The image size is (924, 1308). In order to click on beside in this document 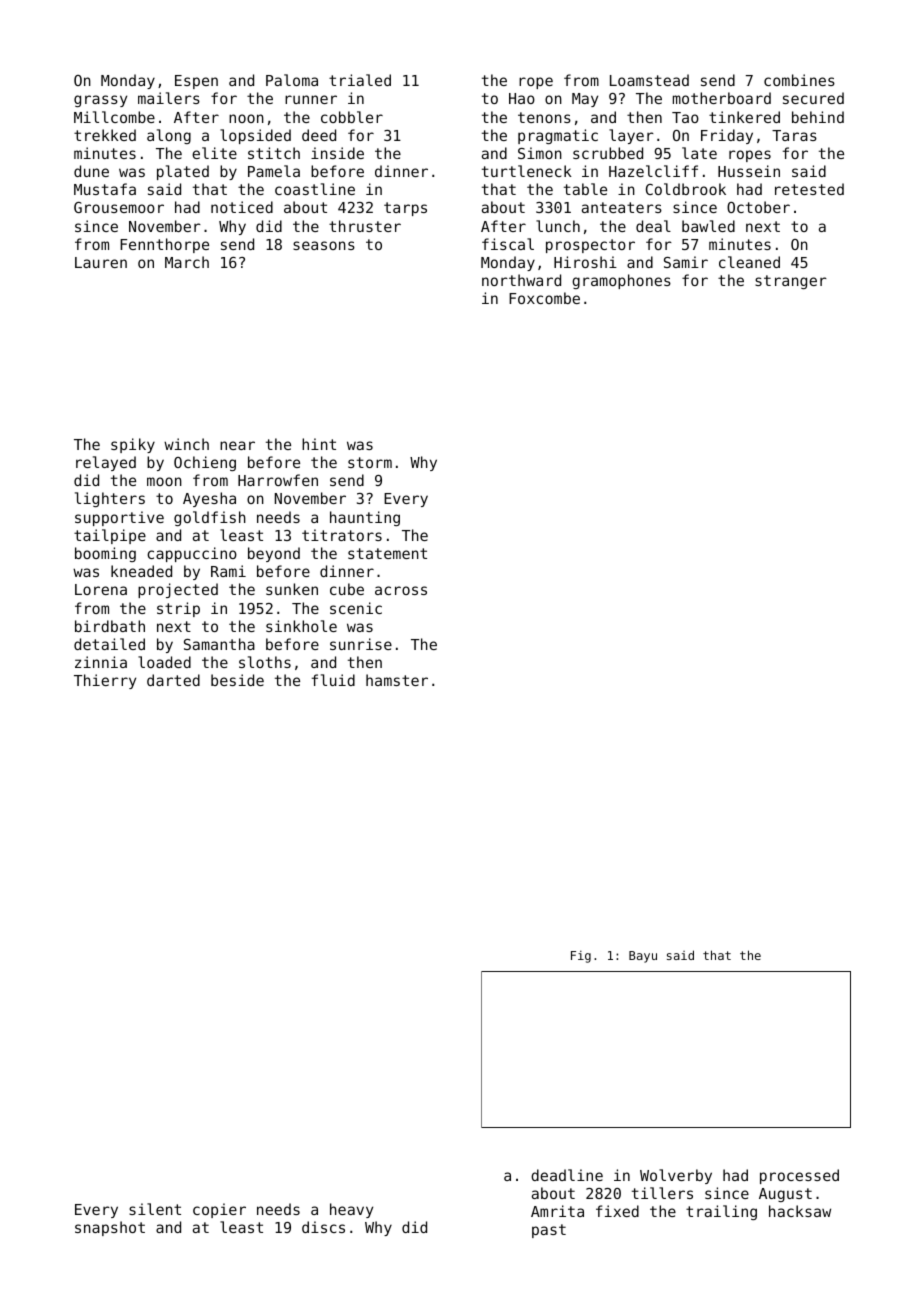, I will do `click(237, 680)`.
